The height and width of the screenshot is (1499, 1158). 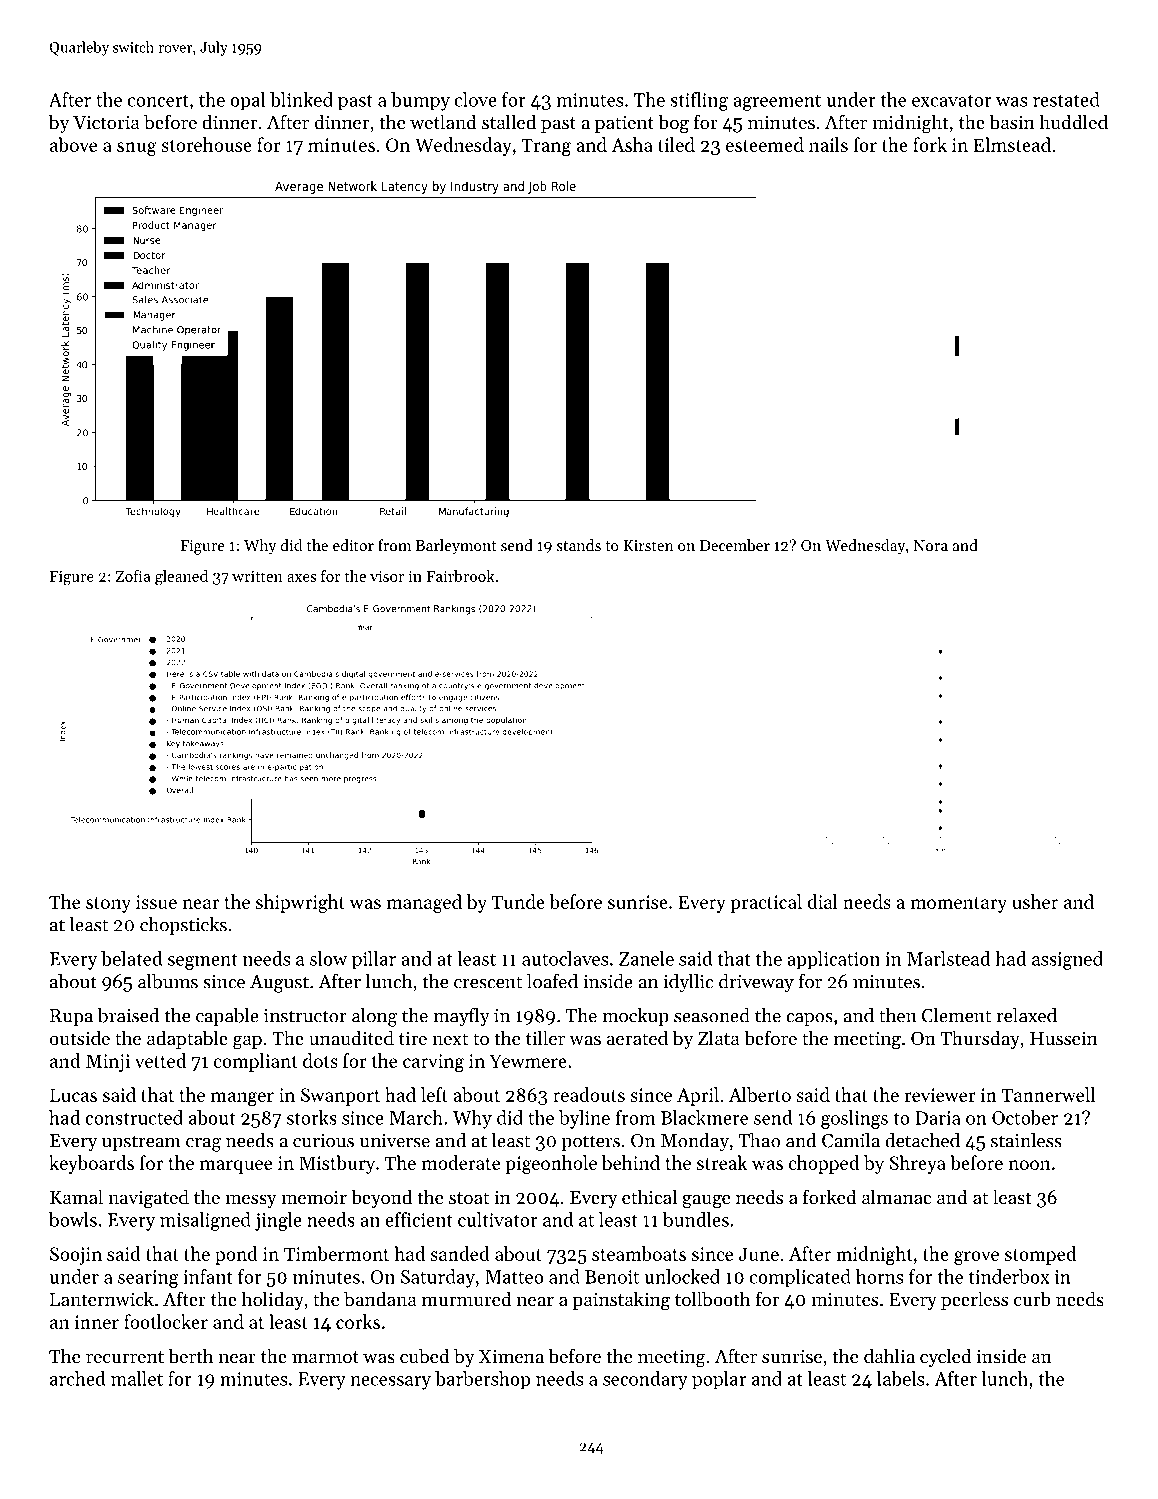 What do you see at coordinates (273, 1300) in the screenshot?
I see `holiday` at bounding box center [273, 1300].
